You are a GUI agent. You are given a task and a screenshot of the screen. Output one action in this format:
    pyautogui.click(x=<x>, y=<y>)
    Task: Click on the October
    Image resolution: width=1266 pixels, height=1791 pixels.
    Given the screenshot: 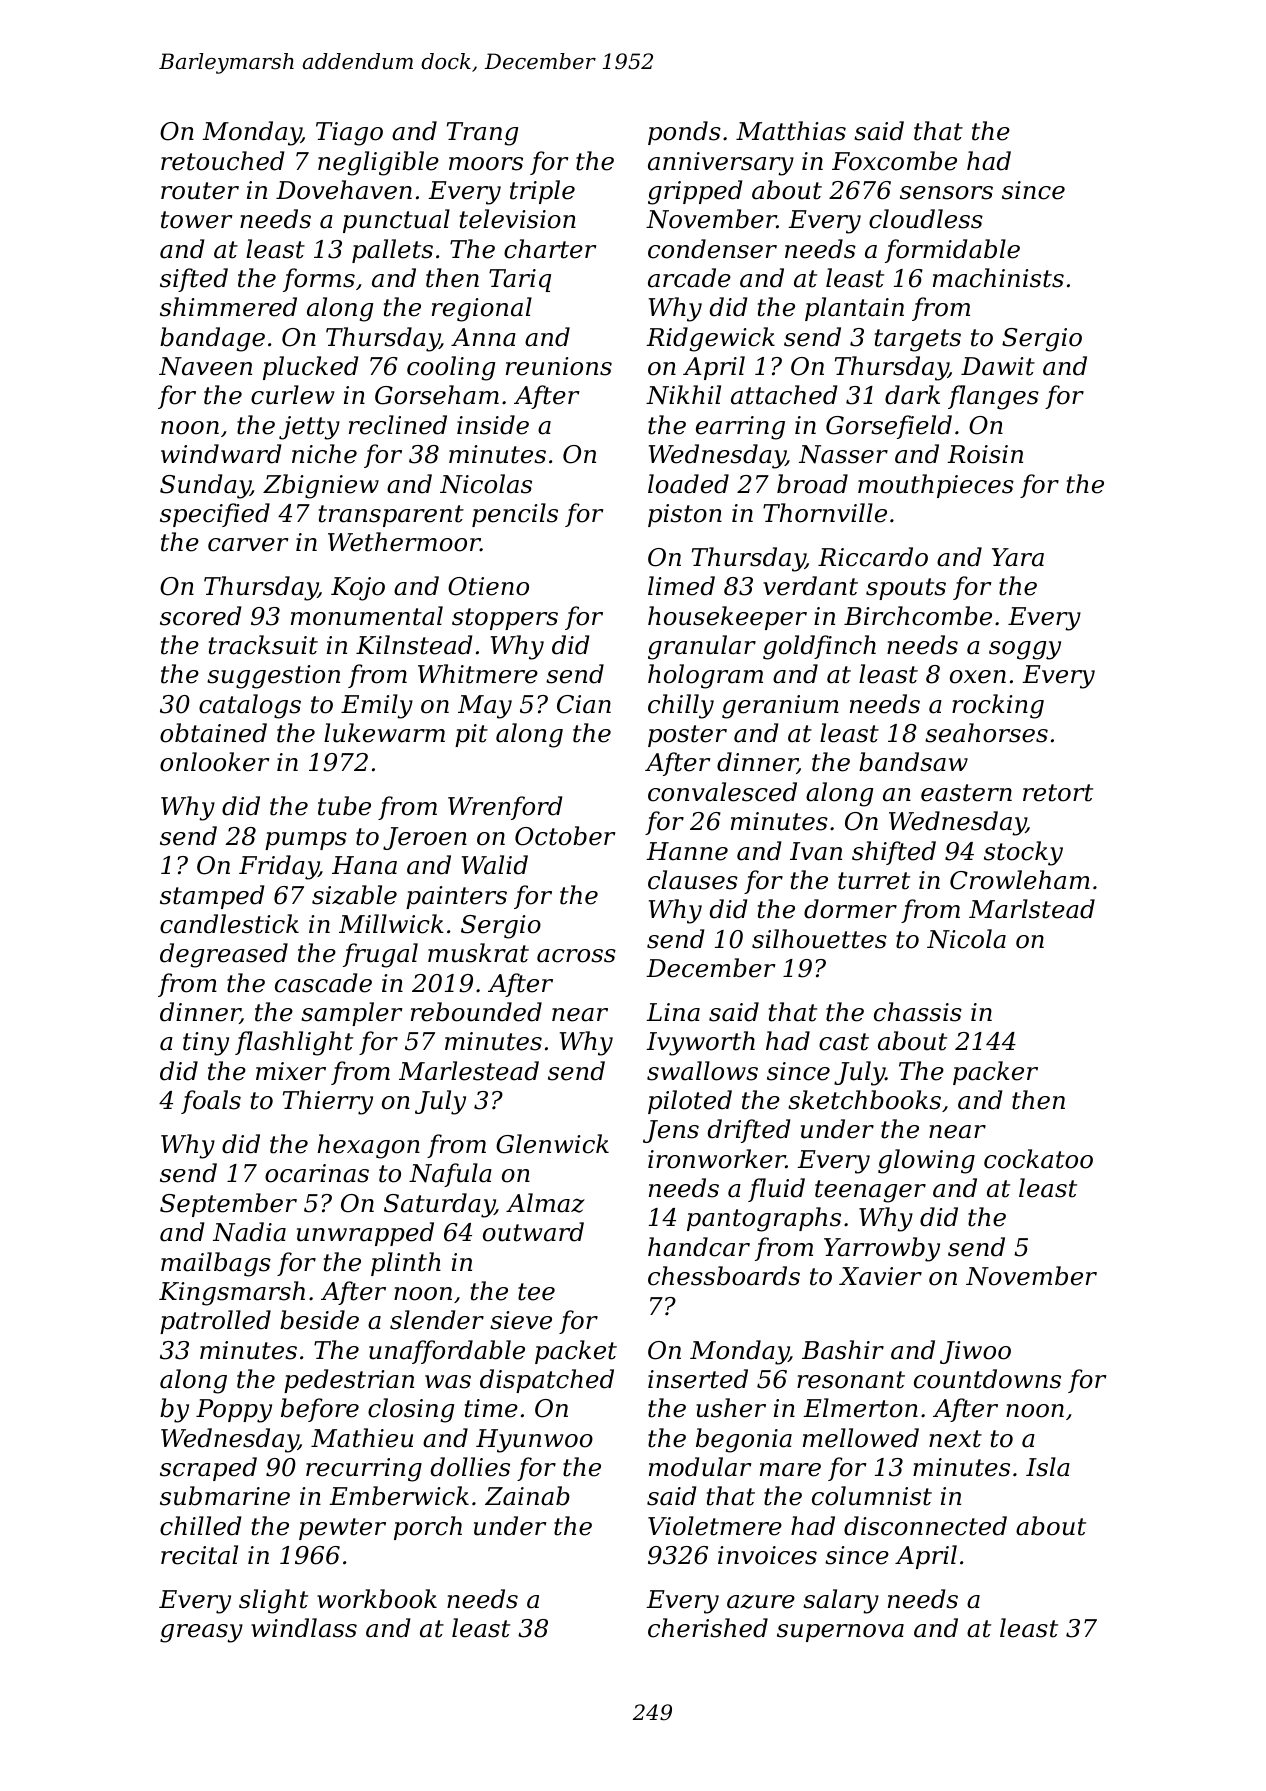 What is the action you would take?
    pyautogui.click(x=565, y=836)
